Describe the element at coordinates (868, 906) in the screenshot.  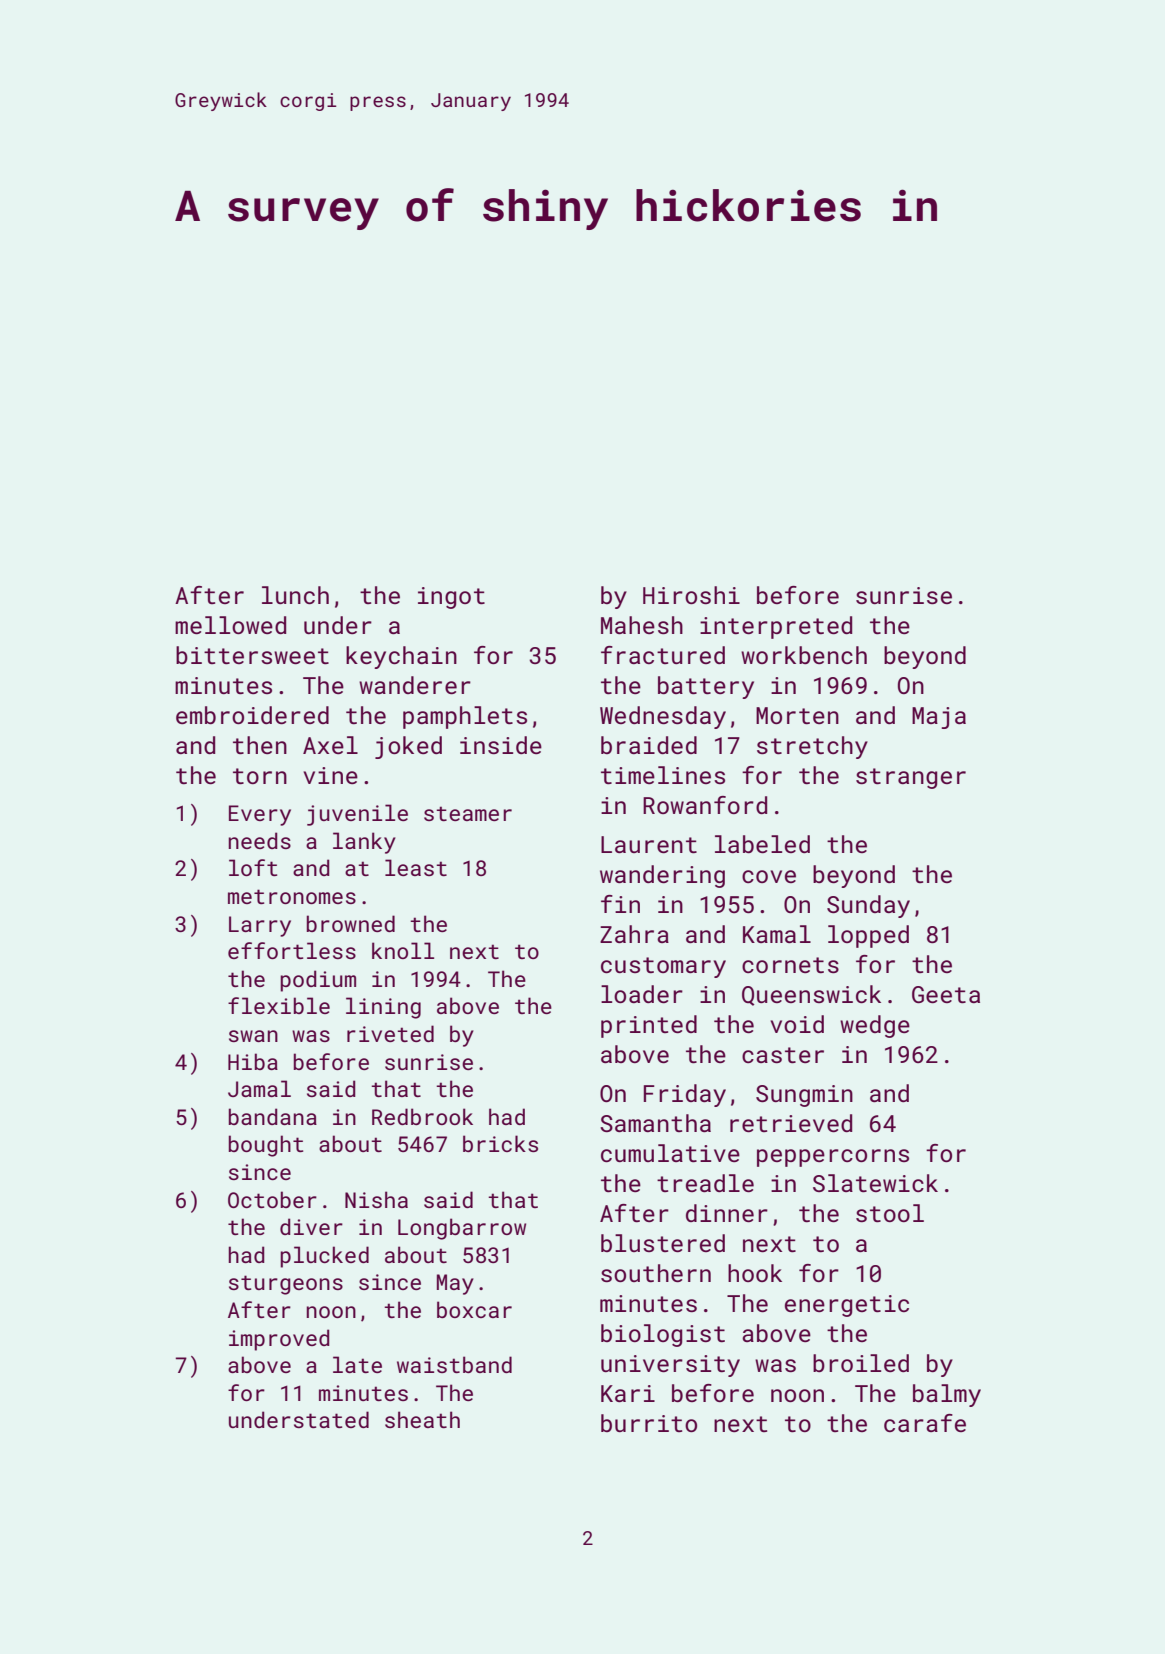
I see `Sunday` at that location.
